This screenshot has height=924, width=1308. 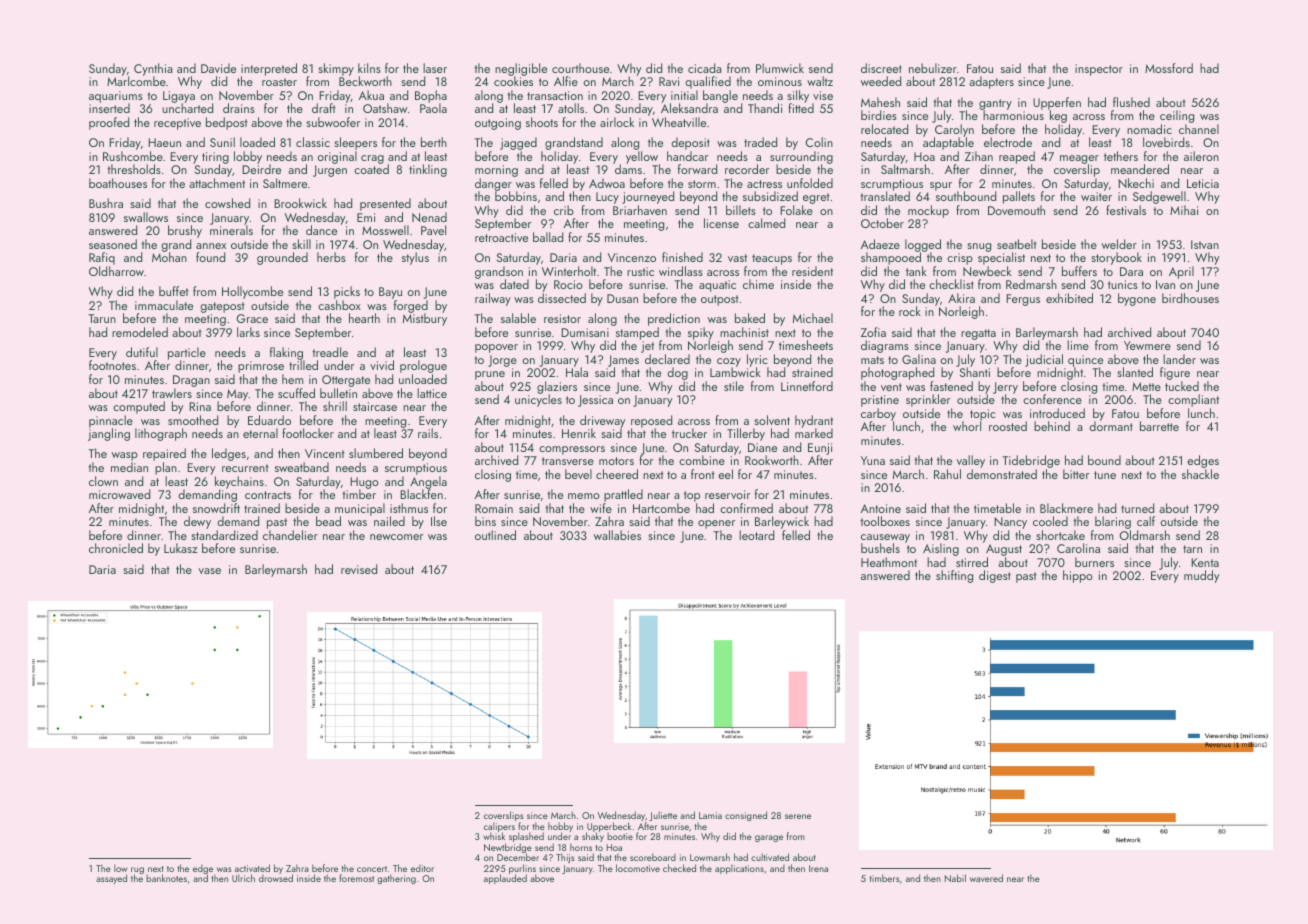 I want to click on Mossford, so click(x=1169, y=68).
